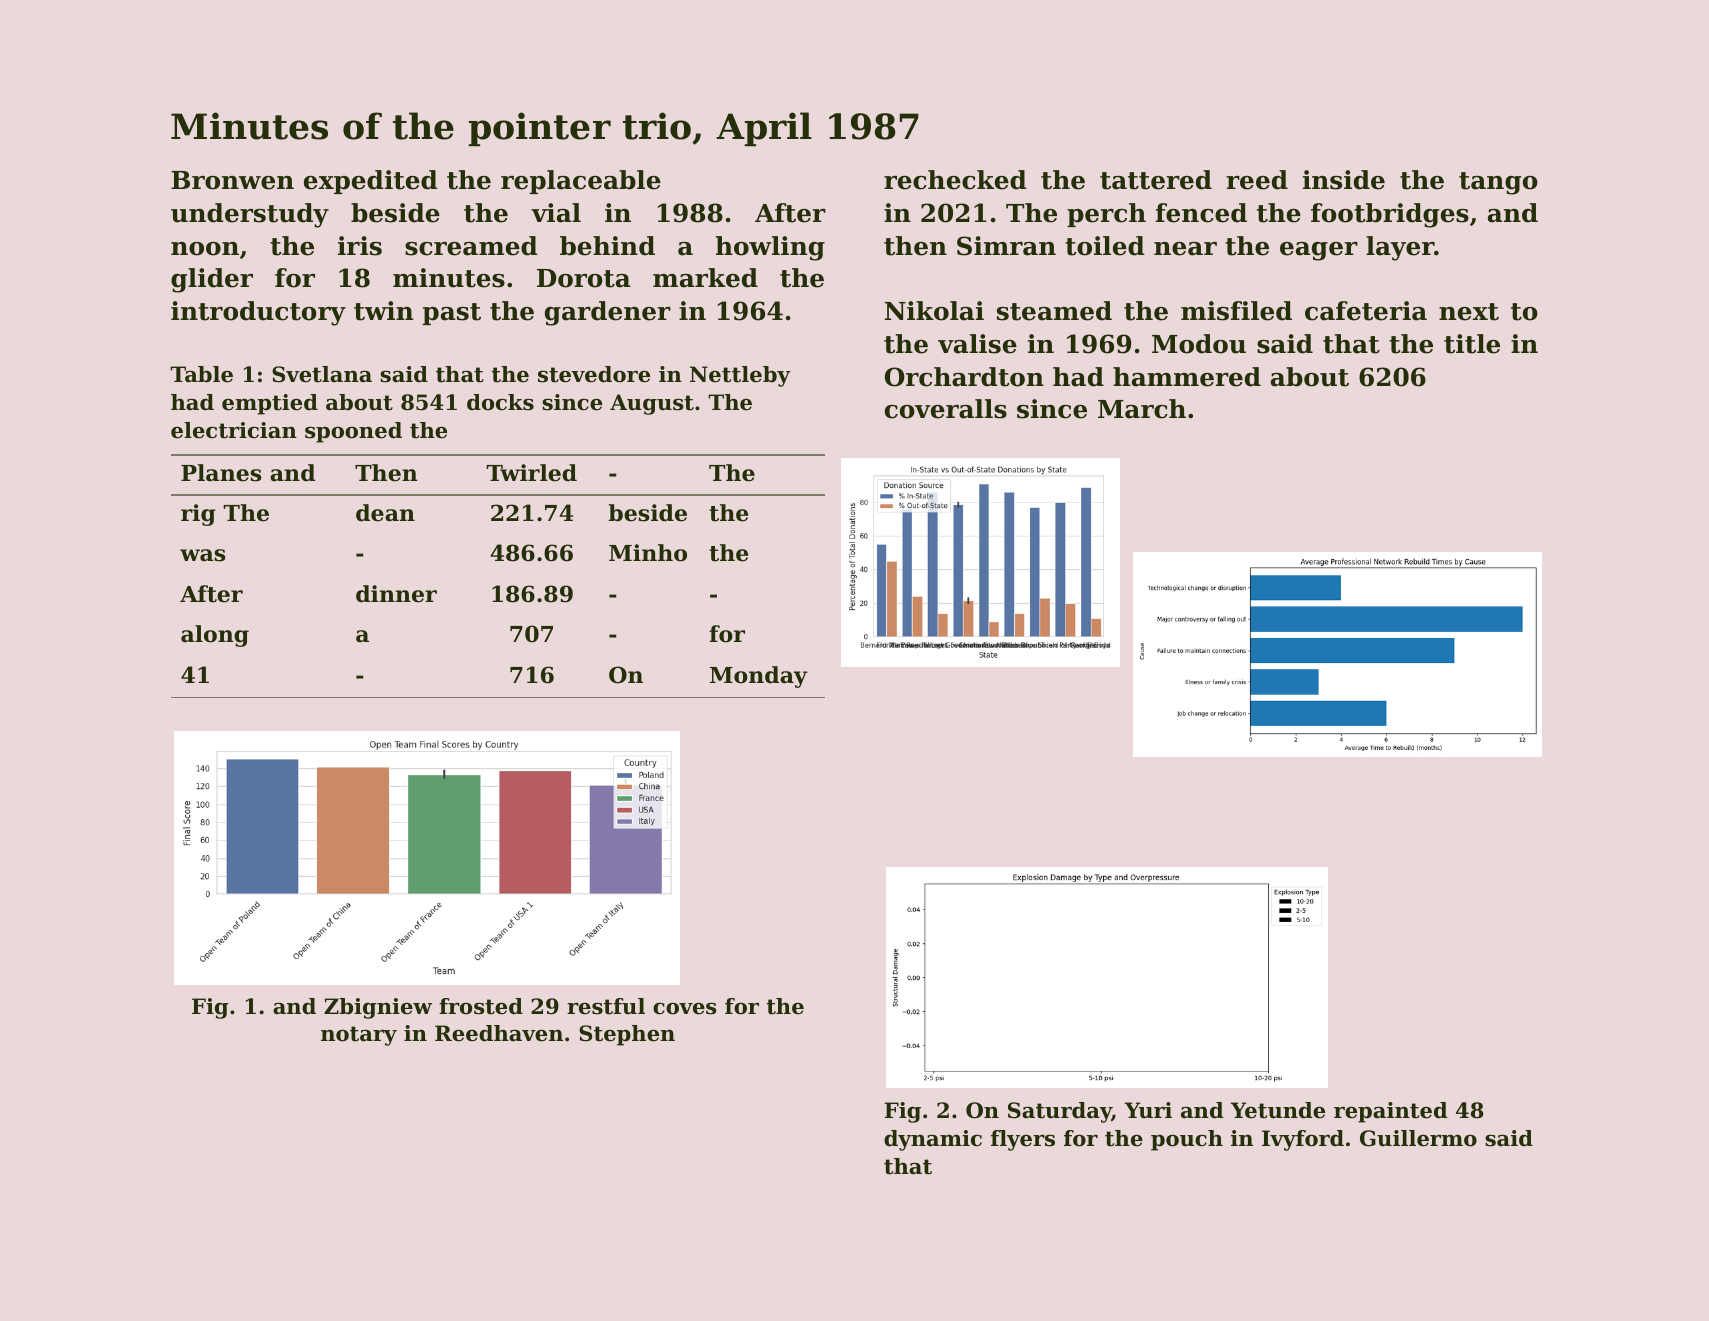 The image size is (1709, 1321). Describe the element at coordinates (684, 1009) in the screenshot. I see `coves` at that location.
